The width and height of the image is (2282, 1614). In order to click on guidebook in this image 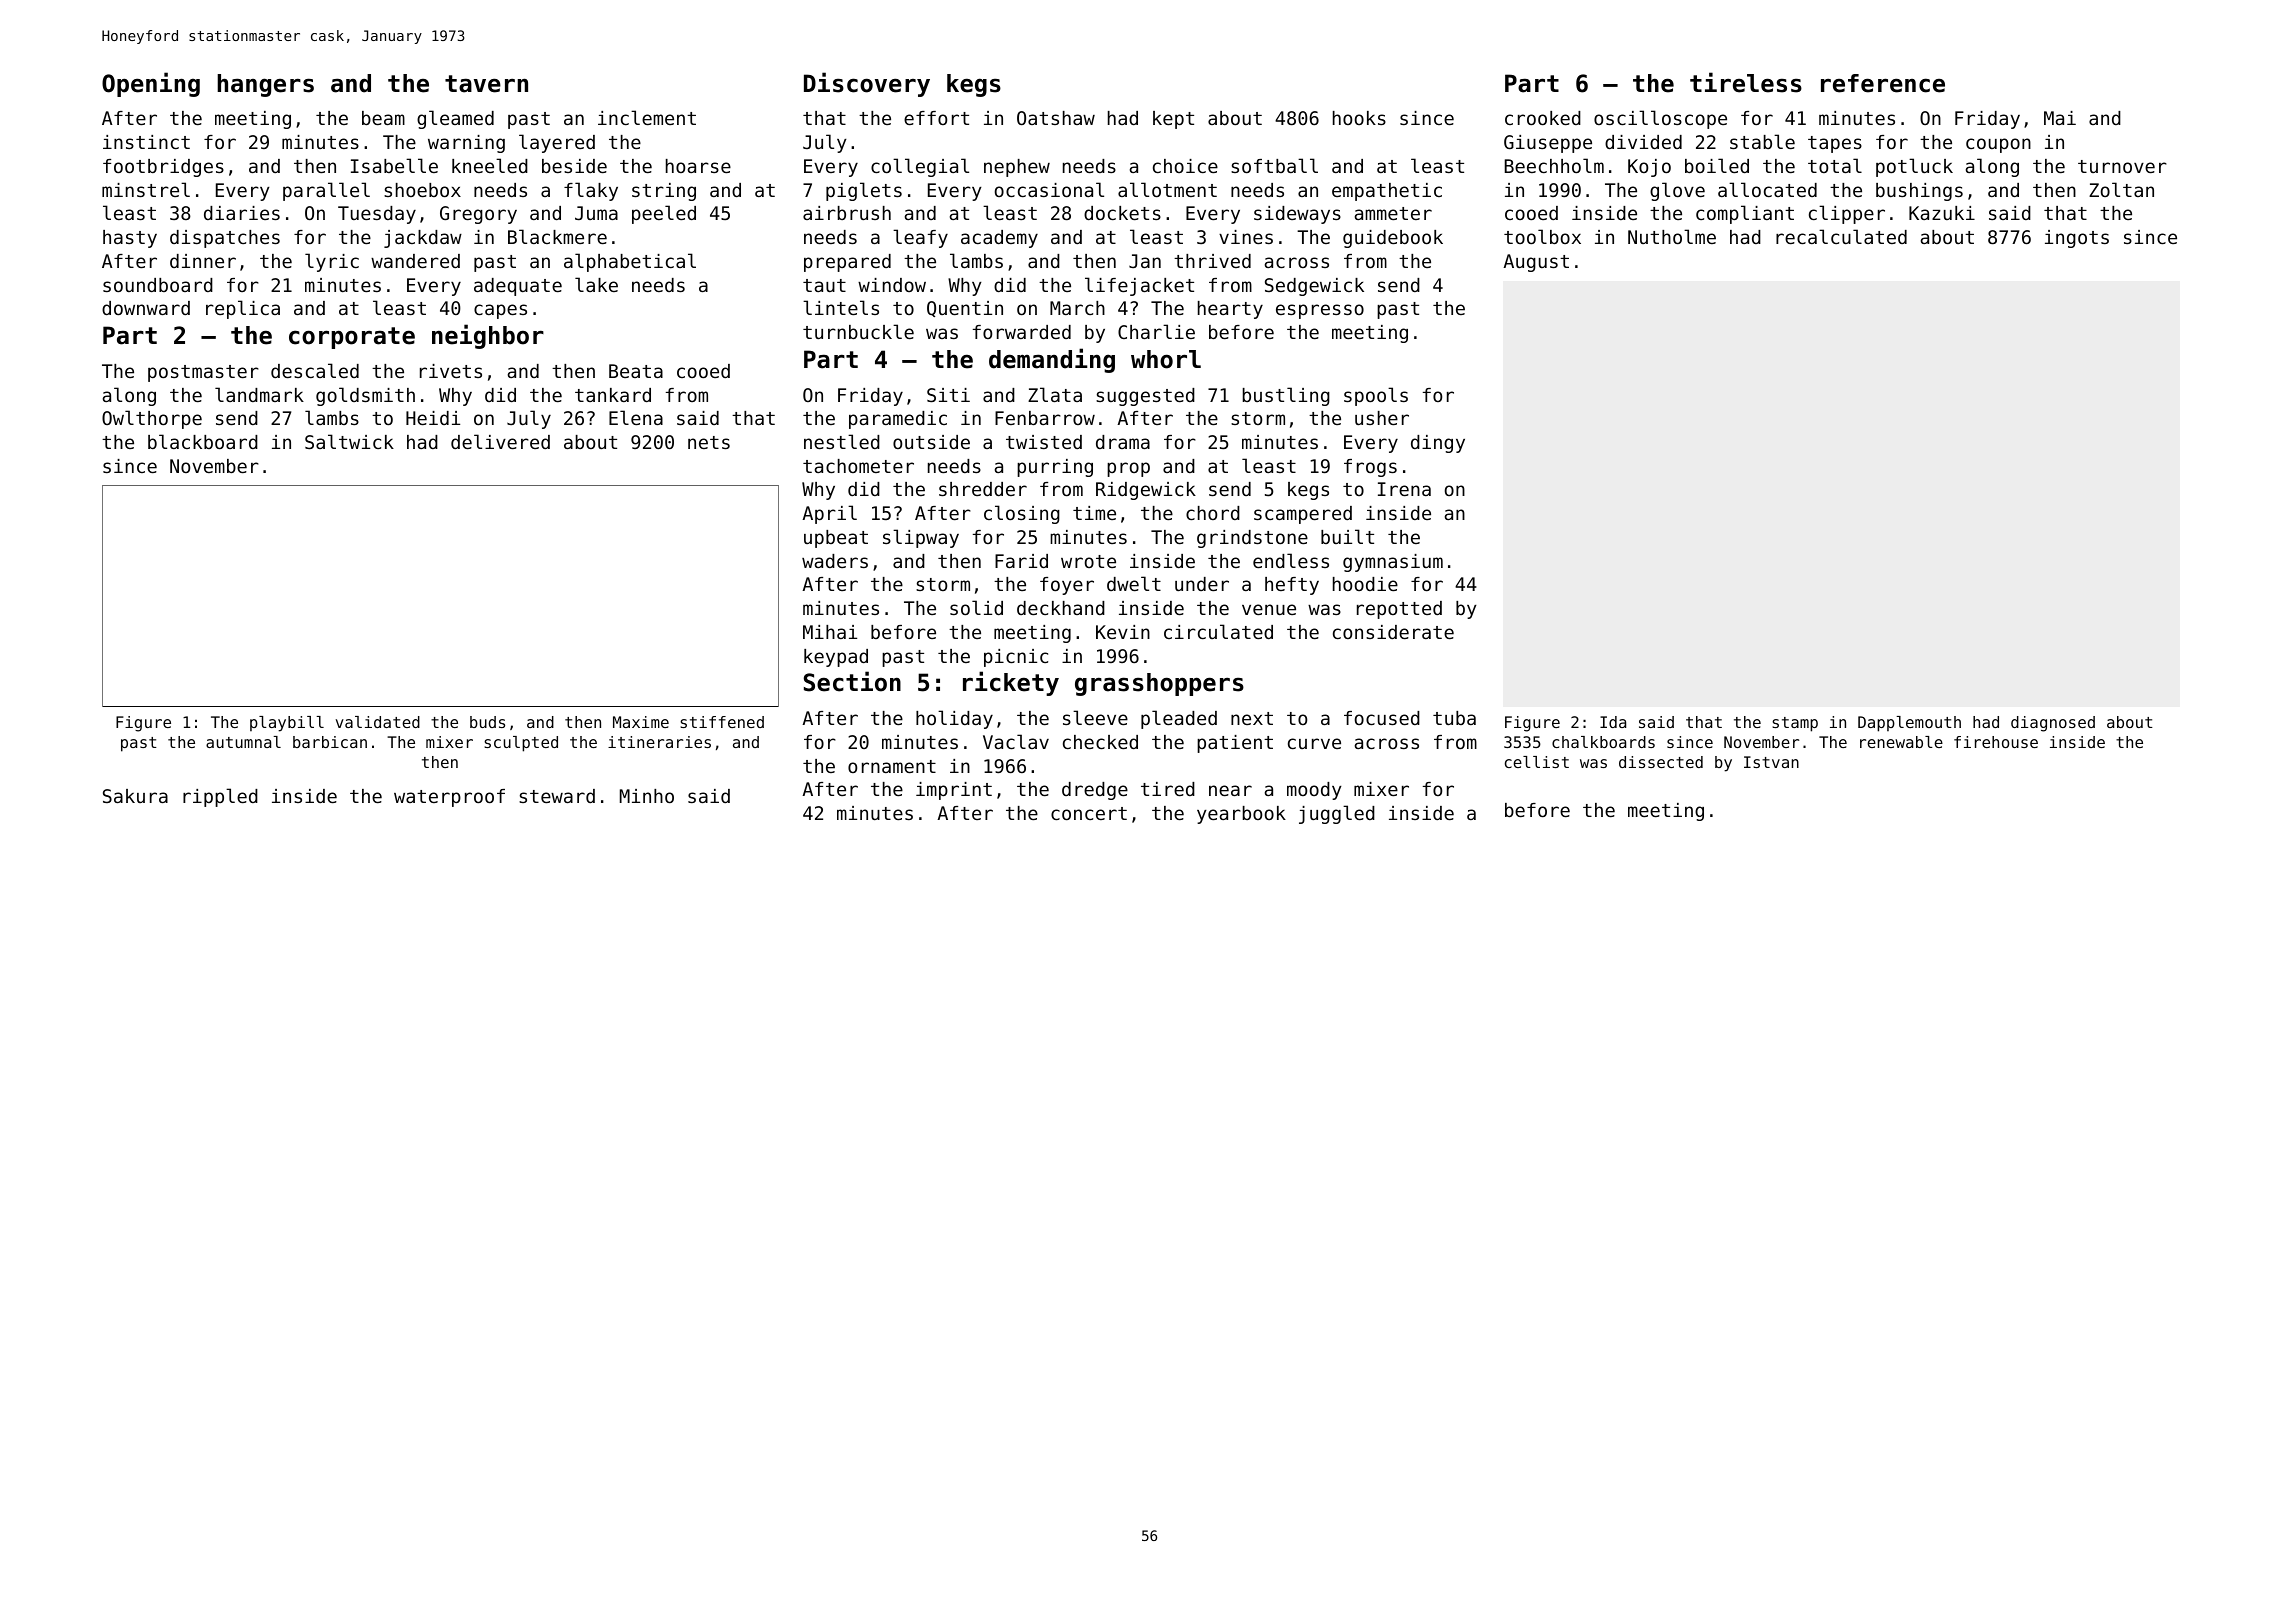, I will do `click(1393, 239)`.
